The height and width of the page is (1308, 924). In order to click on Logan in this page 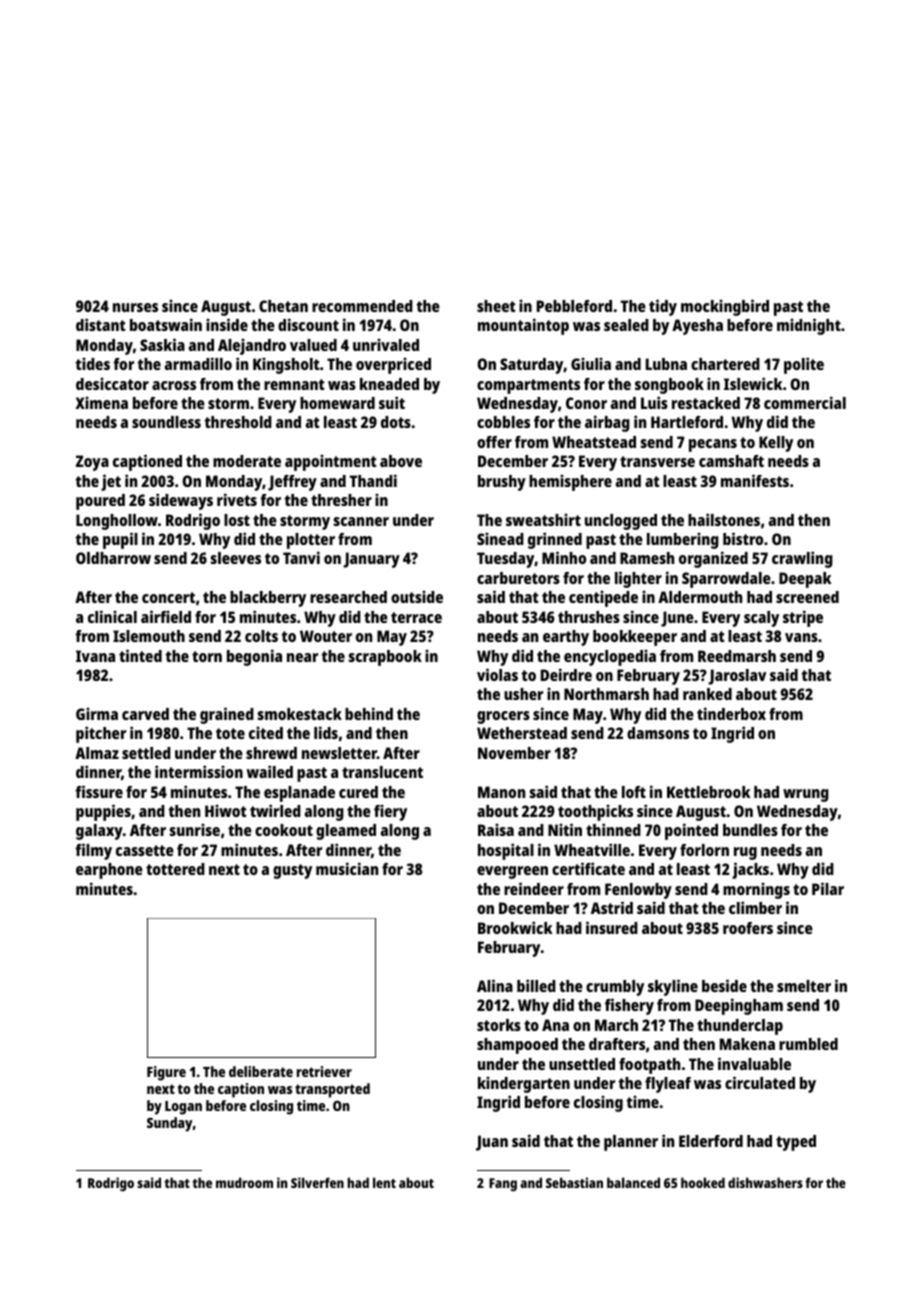, I will do `click(183, 1108)`.
